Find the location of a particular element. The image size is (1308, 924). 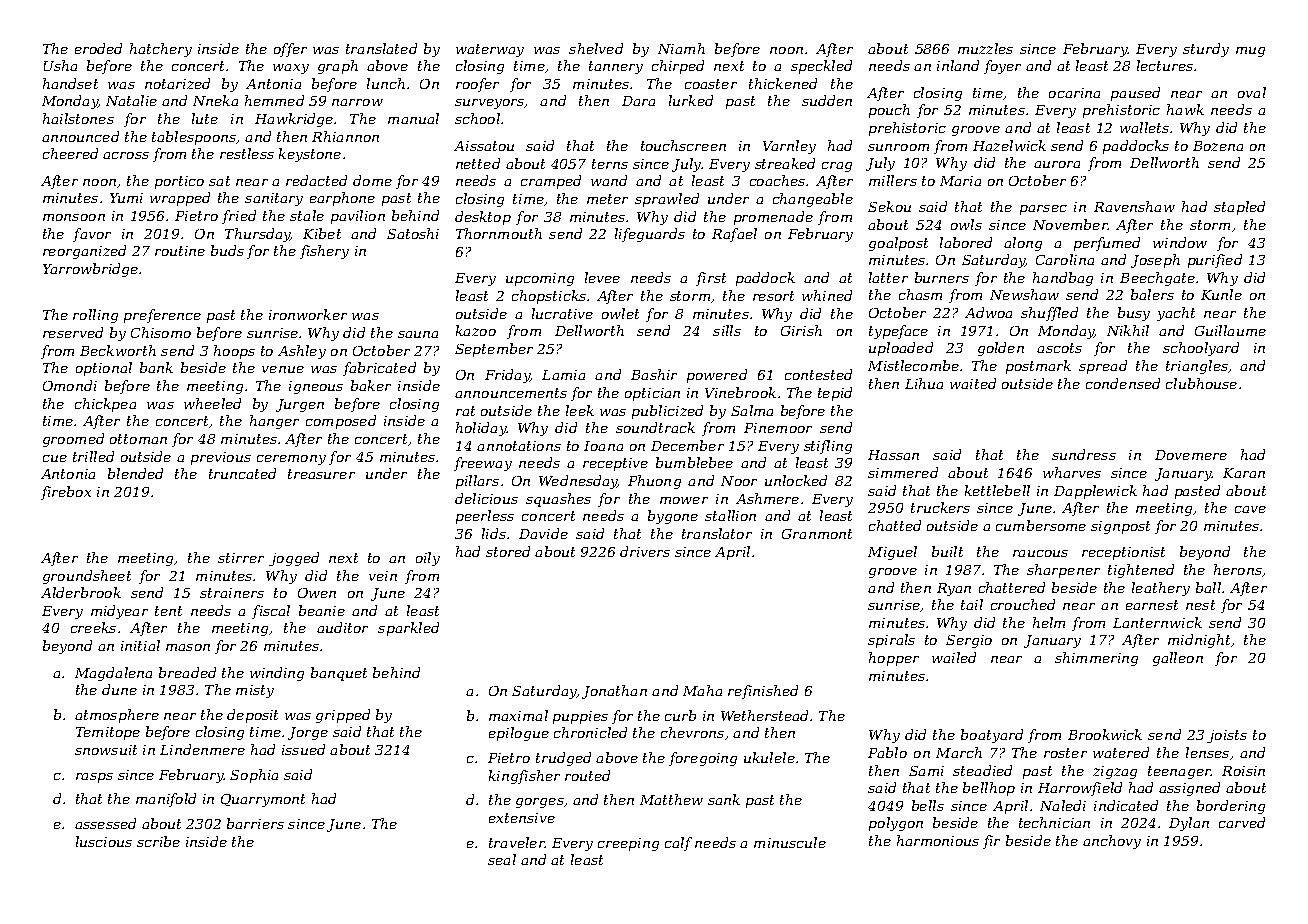

labored is located at coordinates (966, 242).
